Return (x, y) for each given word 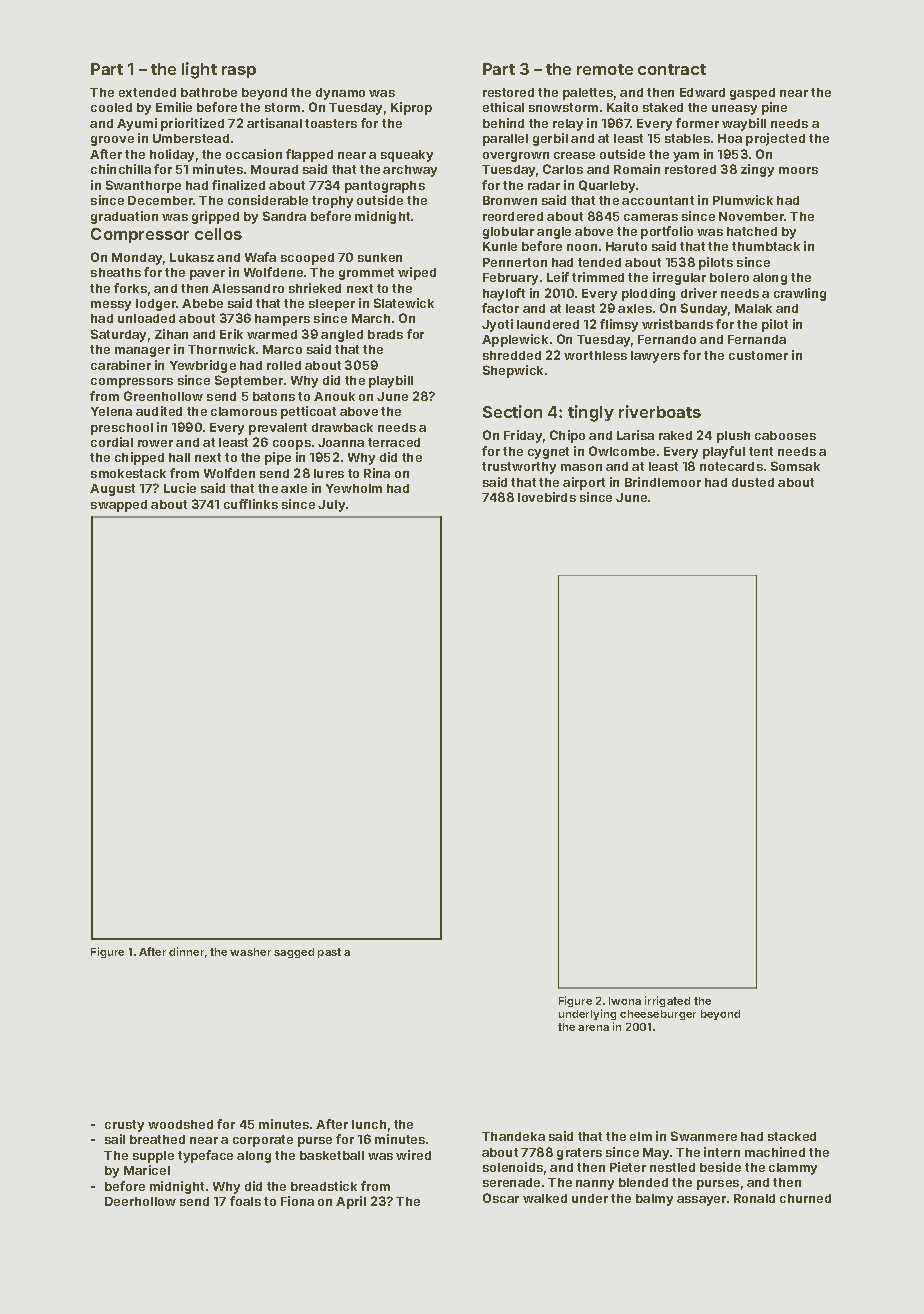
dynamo (340, 94)
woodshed (180, 1124)
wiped (417, 273)
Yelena (111, 411)
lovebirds (547, 497)
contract (672, 69)
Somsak (795, 466)
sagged (294, 953)
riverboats (660, 411)
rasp (239, 72)
